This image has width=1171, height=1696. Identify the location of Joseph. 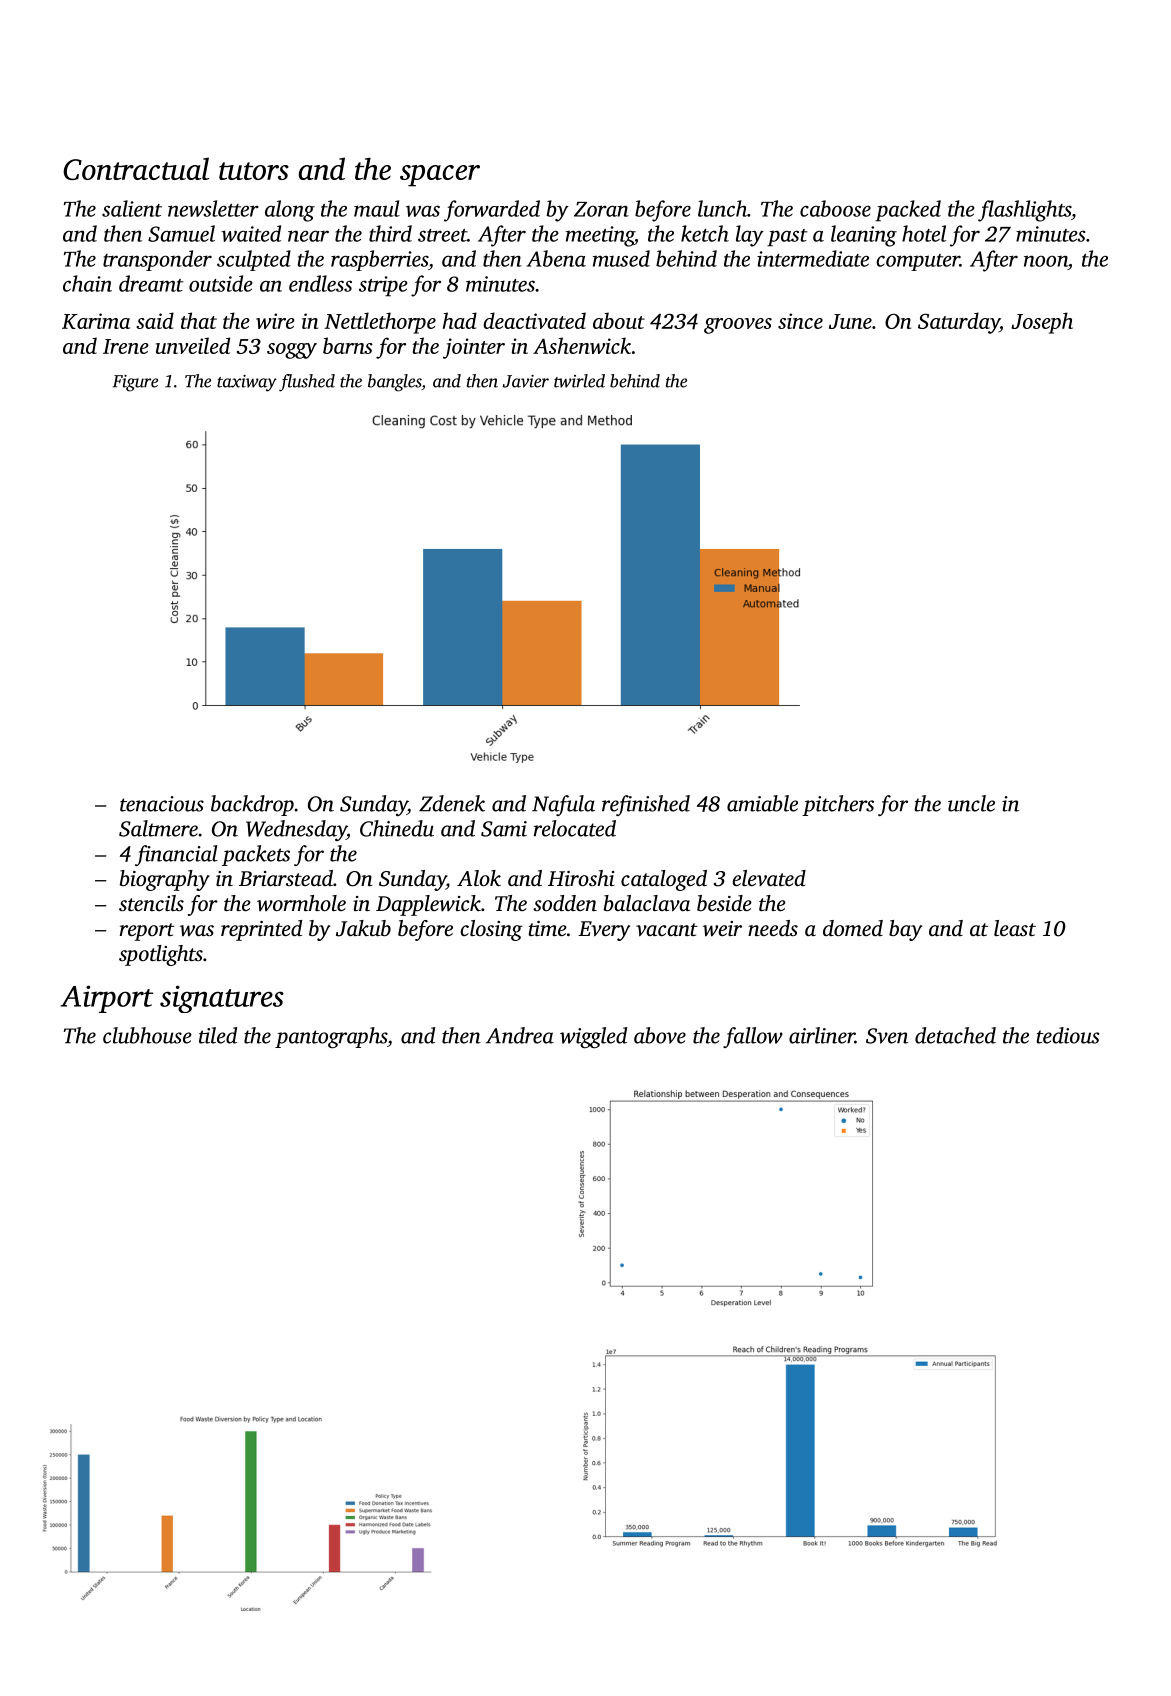
(1042, 323).
